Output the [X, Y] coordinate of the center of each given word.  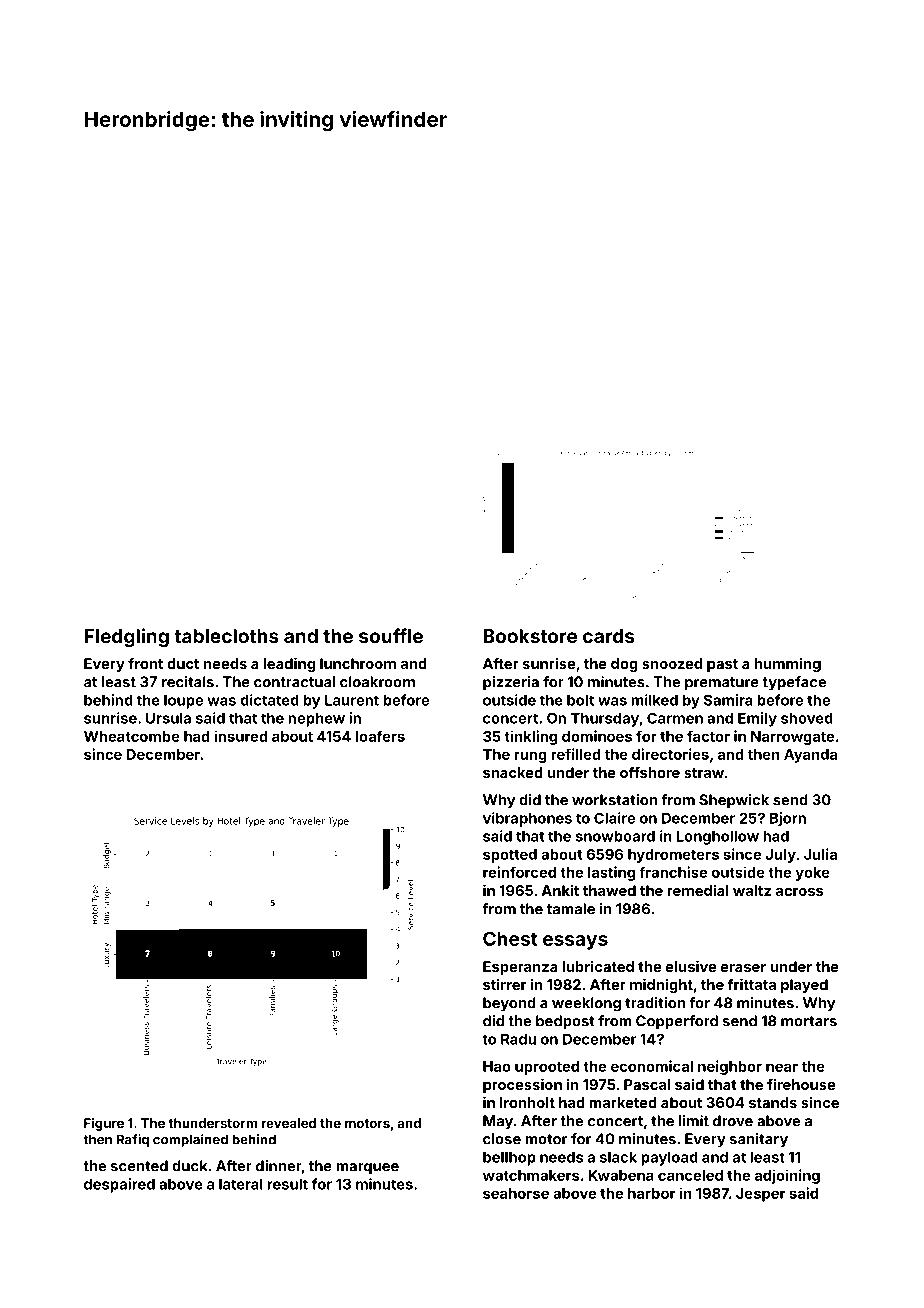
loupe [183, 701]
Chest [510, 938]
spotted [510, 856]
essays [575, 942]
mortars [809, 1021]
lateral [241, 1184]
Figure [104, 1124]
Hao [497, 1066]
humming [787, 665]
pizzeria [511, 683]
